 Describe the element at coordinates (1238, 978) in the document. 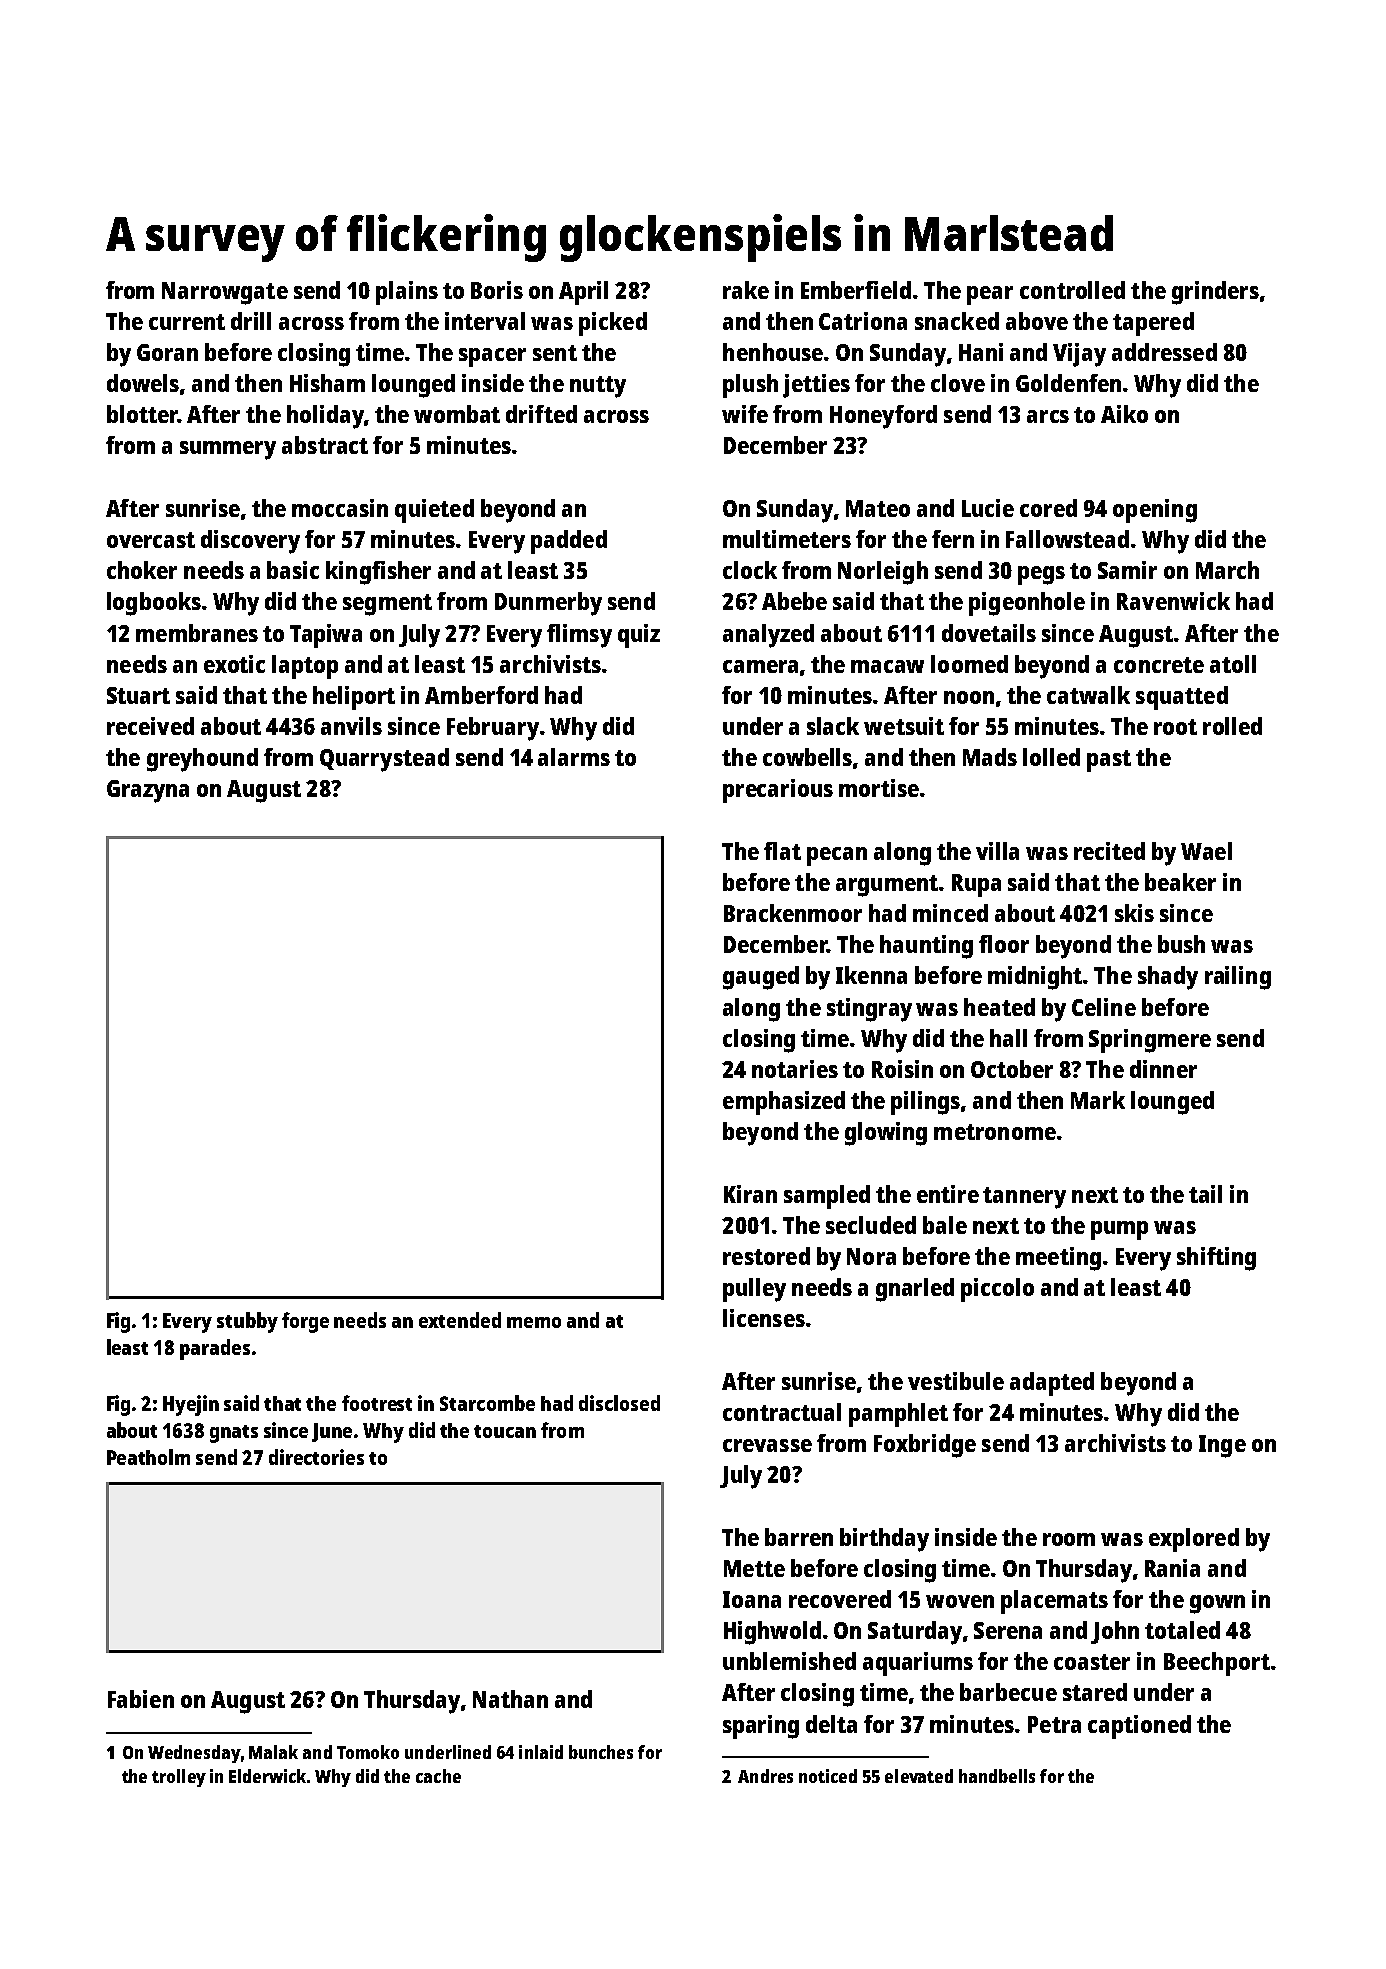

I see `railing` at that location.
